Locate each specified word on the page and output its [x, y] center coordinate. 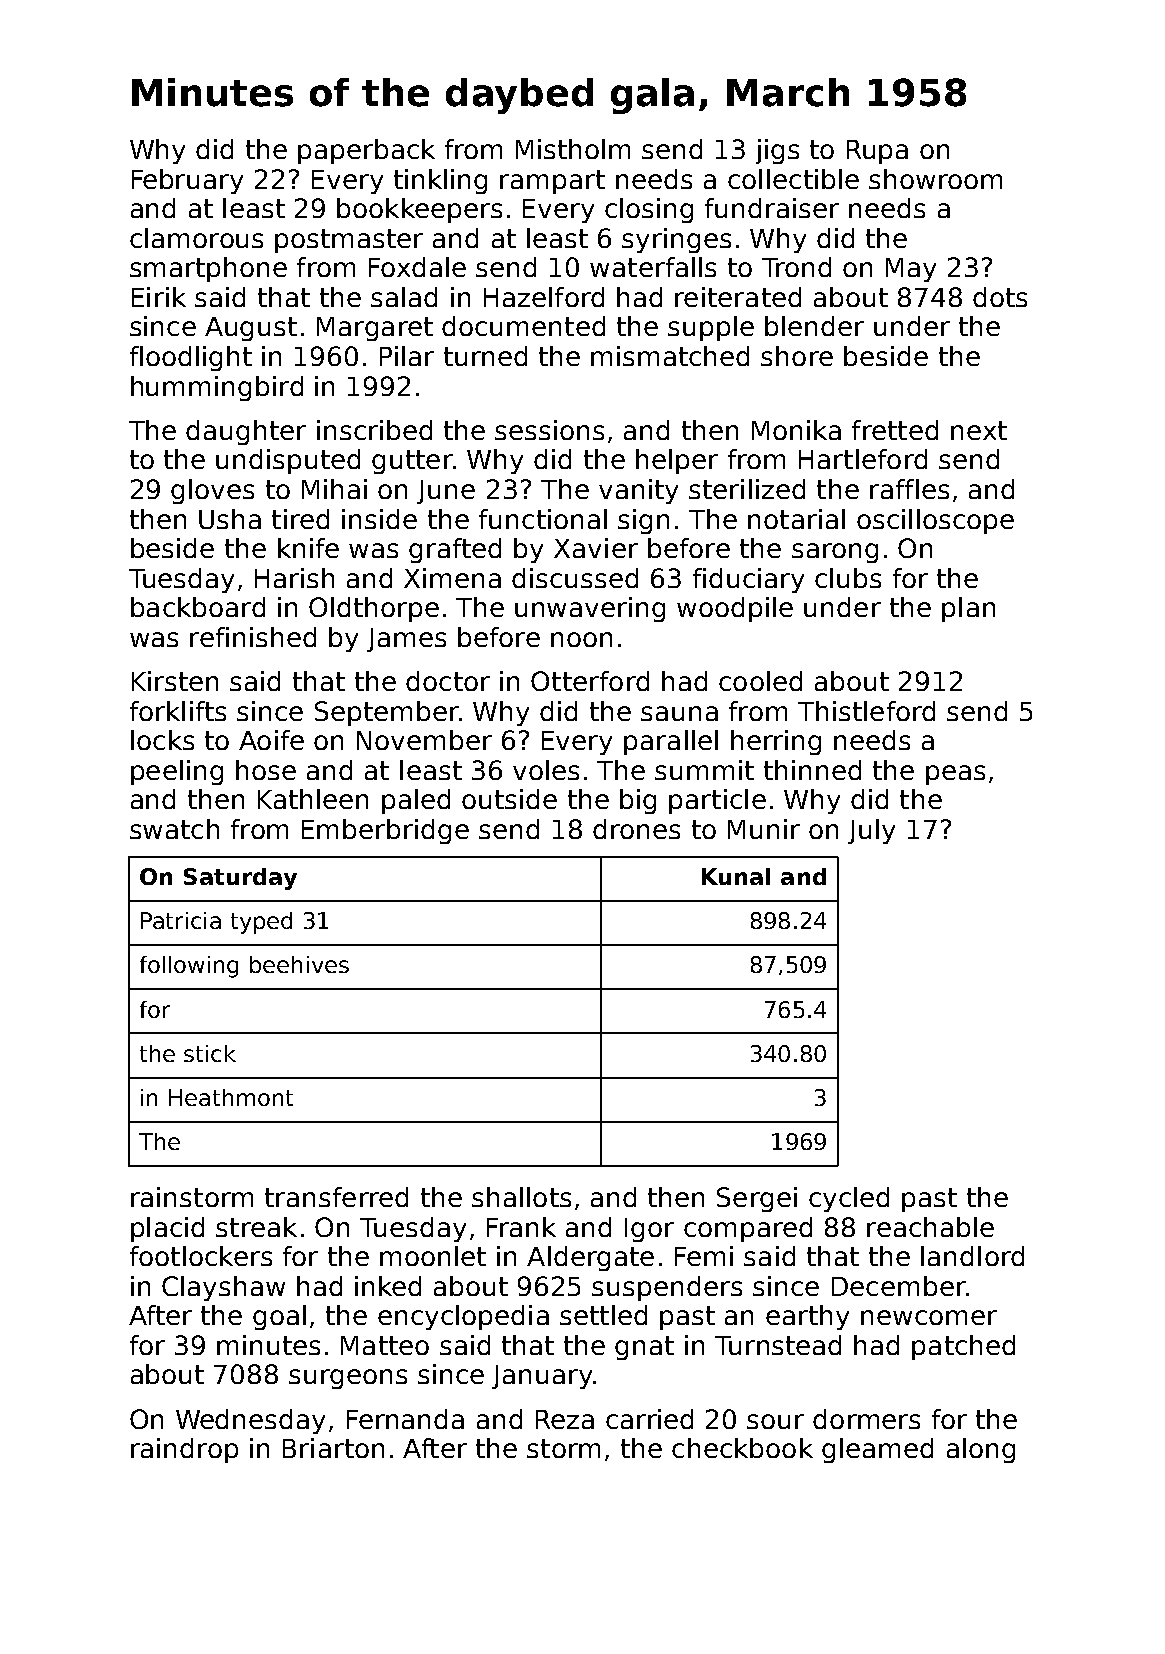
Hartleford [863, 459]
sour [775, 1421]
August [251, 329]
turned [485, 356]
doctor [448, 681]
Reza [565, 1419]
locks [162, 740]
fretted [895, 430]
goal [279, 1317]
